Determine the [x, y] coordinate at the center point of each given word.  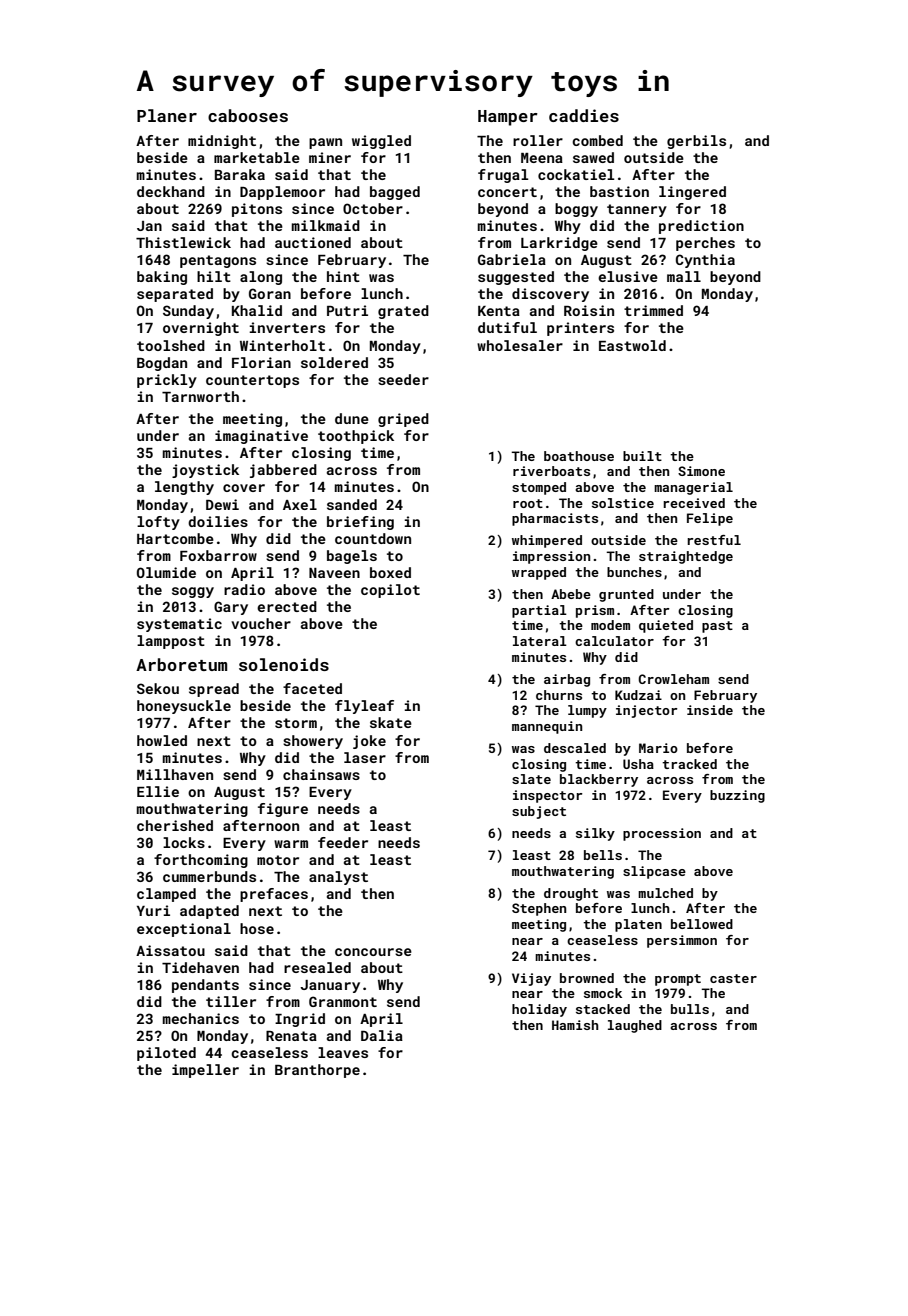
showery [313, 742]
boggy [576, 210]
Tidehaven [200, 967]
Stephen [539, 909]
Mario [658, 748]
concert [507, 192]
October [373, 208]
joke [369, 742]
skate [391, 722]
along [261, 278]
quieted [666, 626]
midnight [222, 142]
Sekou [158, 688]
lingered [692, 193]
